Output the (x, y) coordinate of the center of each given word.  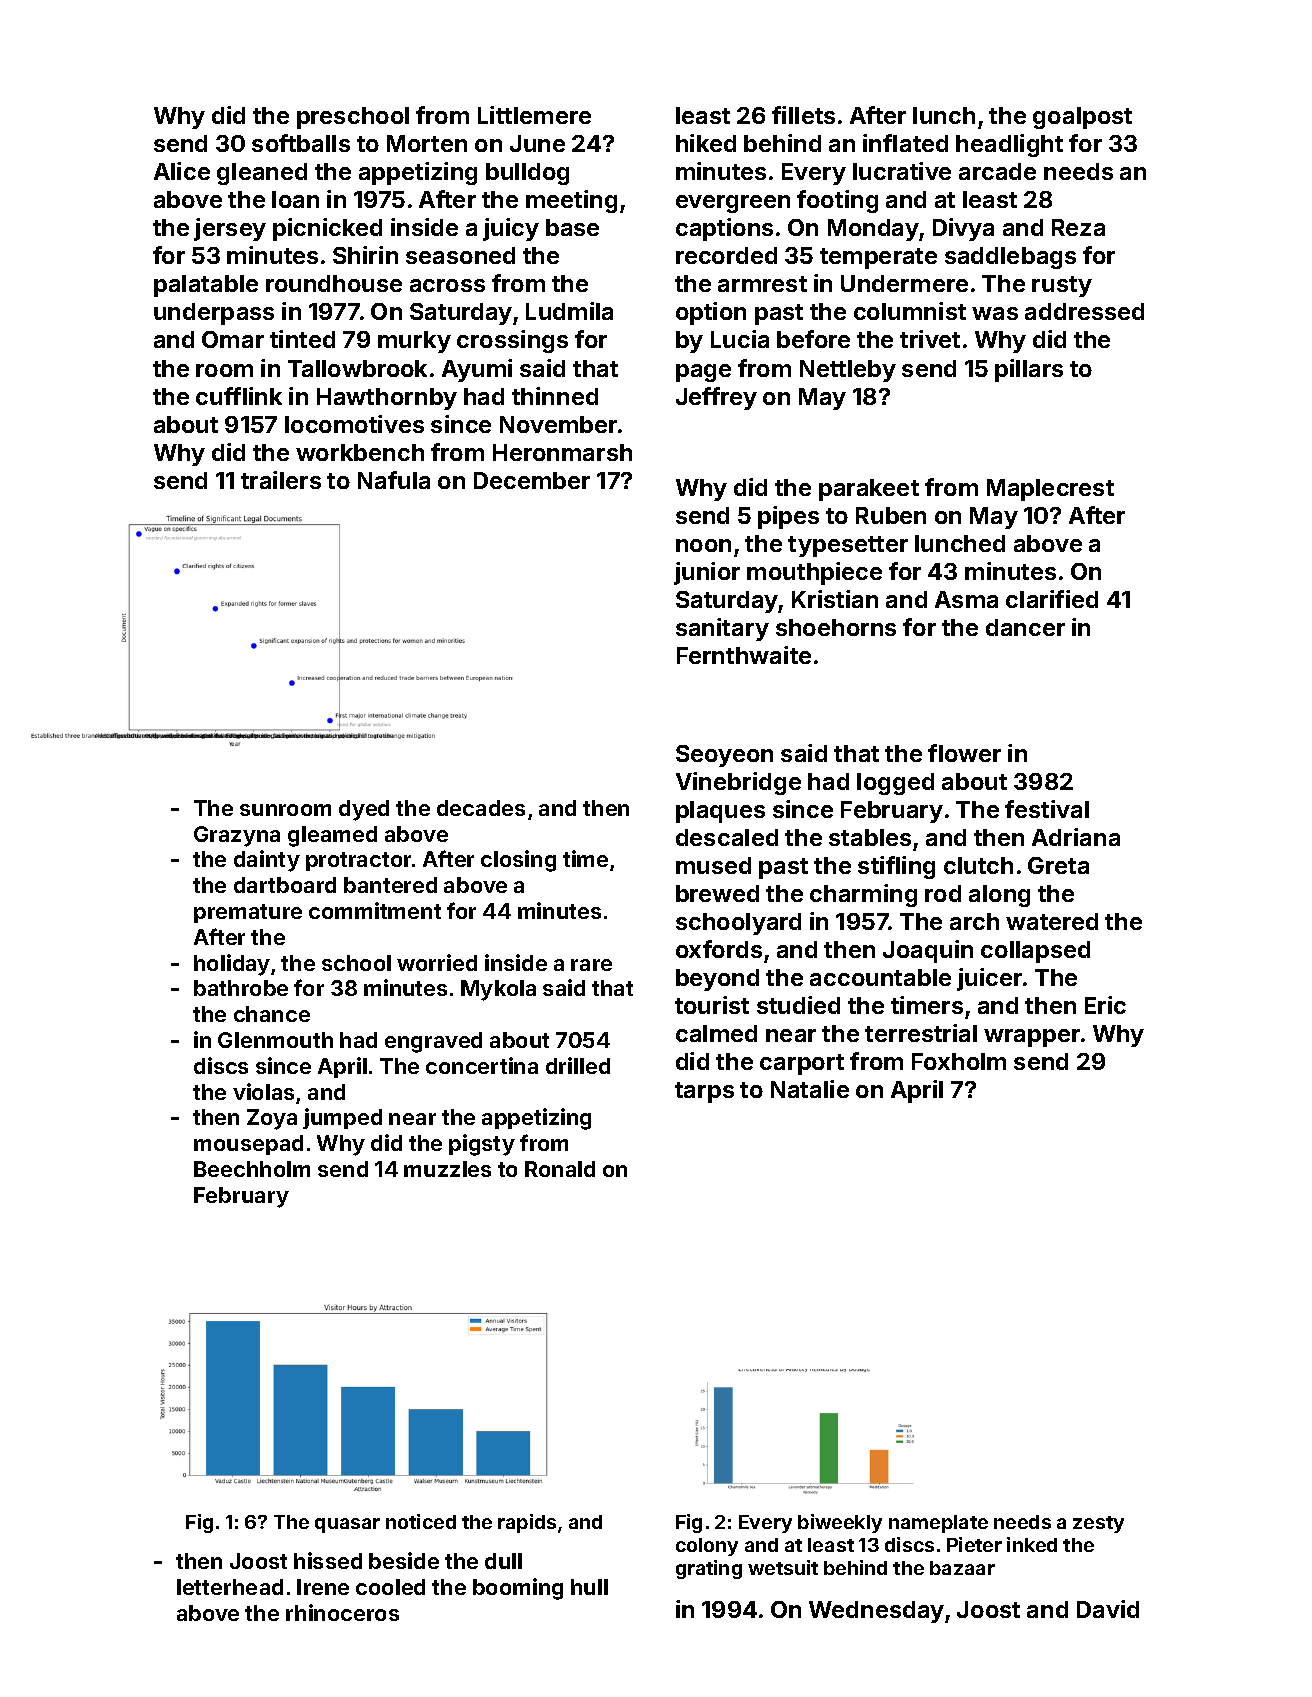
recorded (726, 255)
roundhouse (334, 283)
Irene (323, 1587)
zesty (1098, 1524)
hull (589, 1587)
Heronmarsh (562, 452)
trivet (930, 339)
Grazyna (237, 836)
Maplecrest (1050, 490)
